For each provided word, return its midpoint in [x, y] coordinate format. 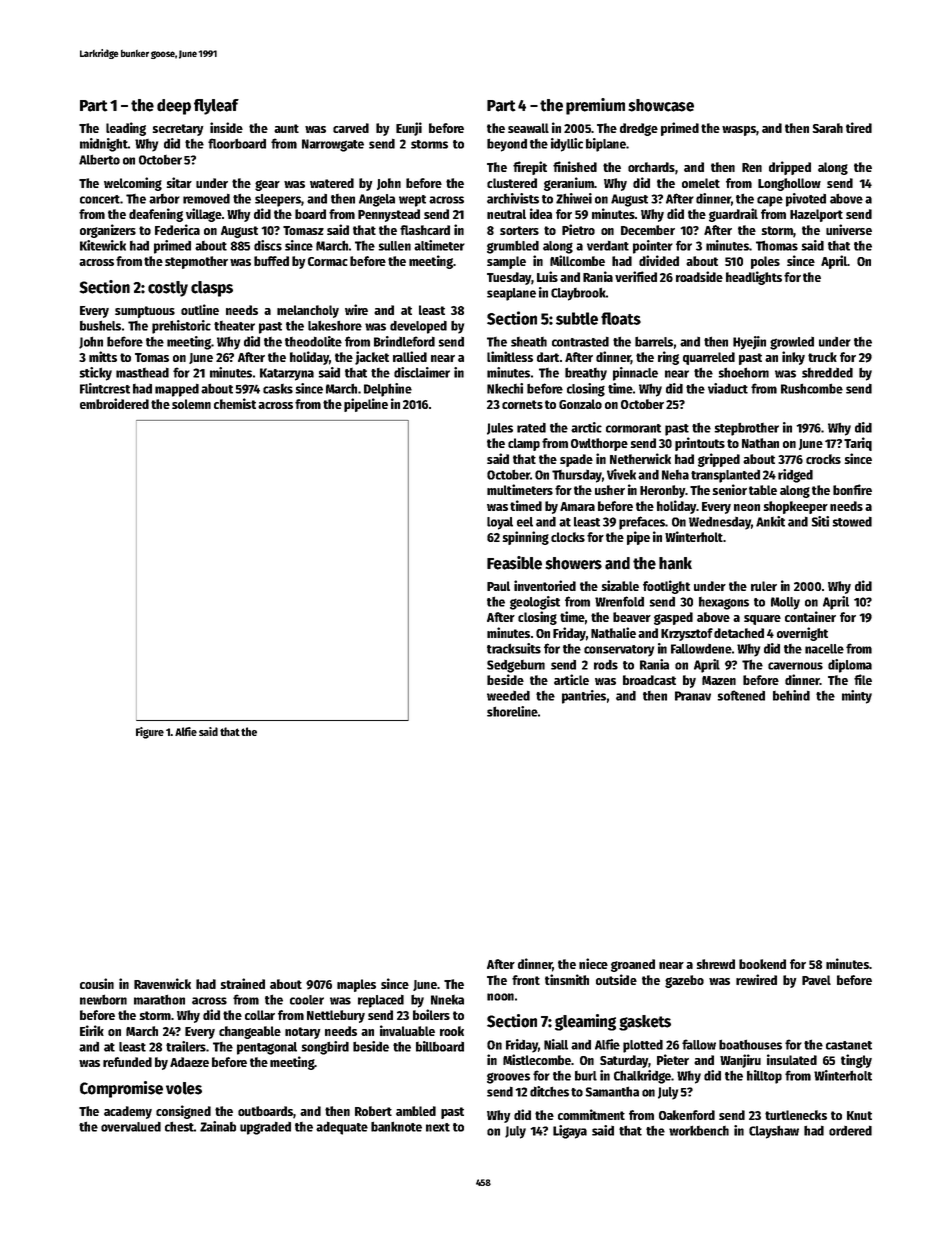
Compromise [121, 1089]
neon [747, 507]
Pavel [816, 980]
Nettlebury [336, 1016]
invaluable [407, 1030]
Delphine [388, 390]
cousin [97, 983]
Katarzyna [287, 374]
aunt [286, 128]
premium [595, 106]
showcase [661, 105]
